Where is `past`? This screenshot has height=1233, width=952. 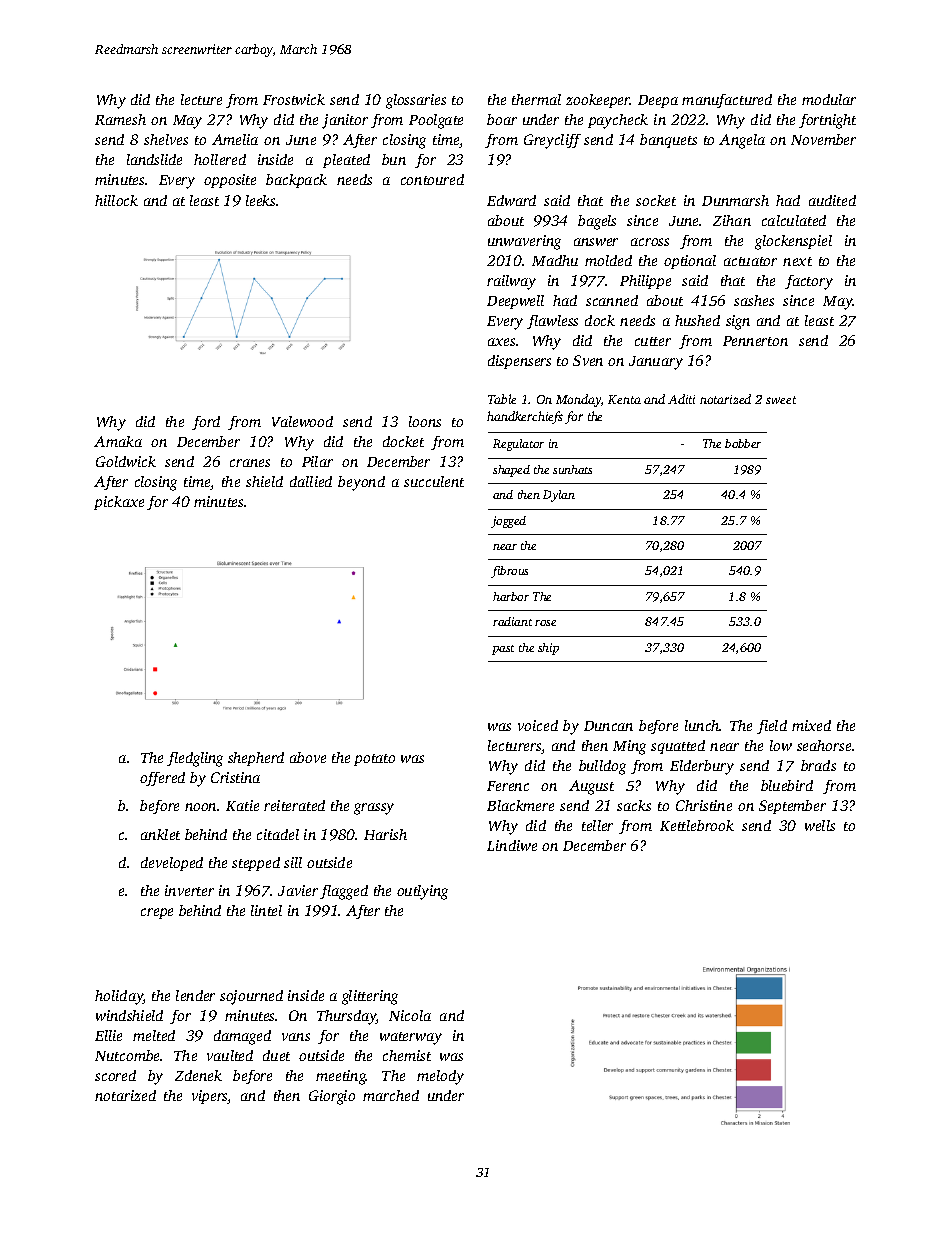 past is located at coordinates (503, 650).
